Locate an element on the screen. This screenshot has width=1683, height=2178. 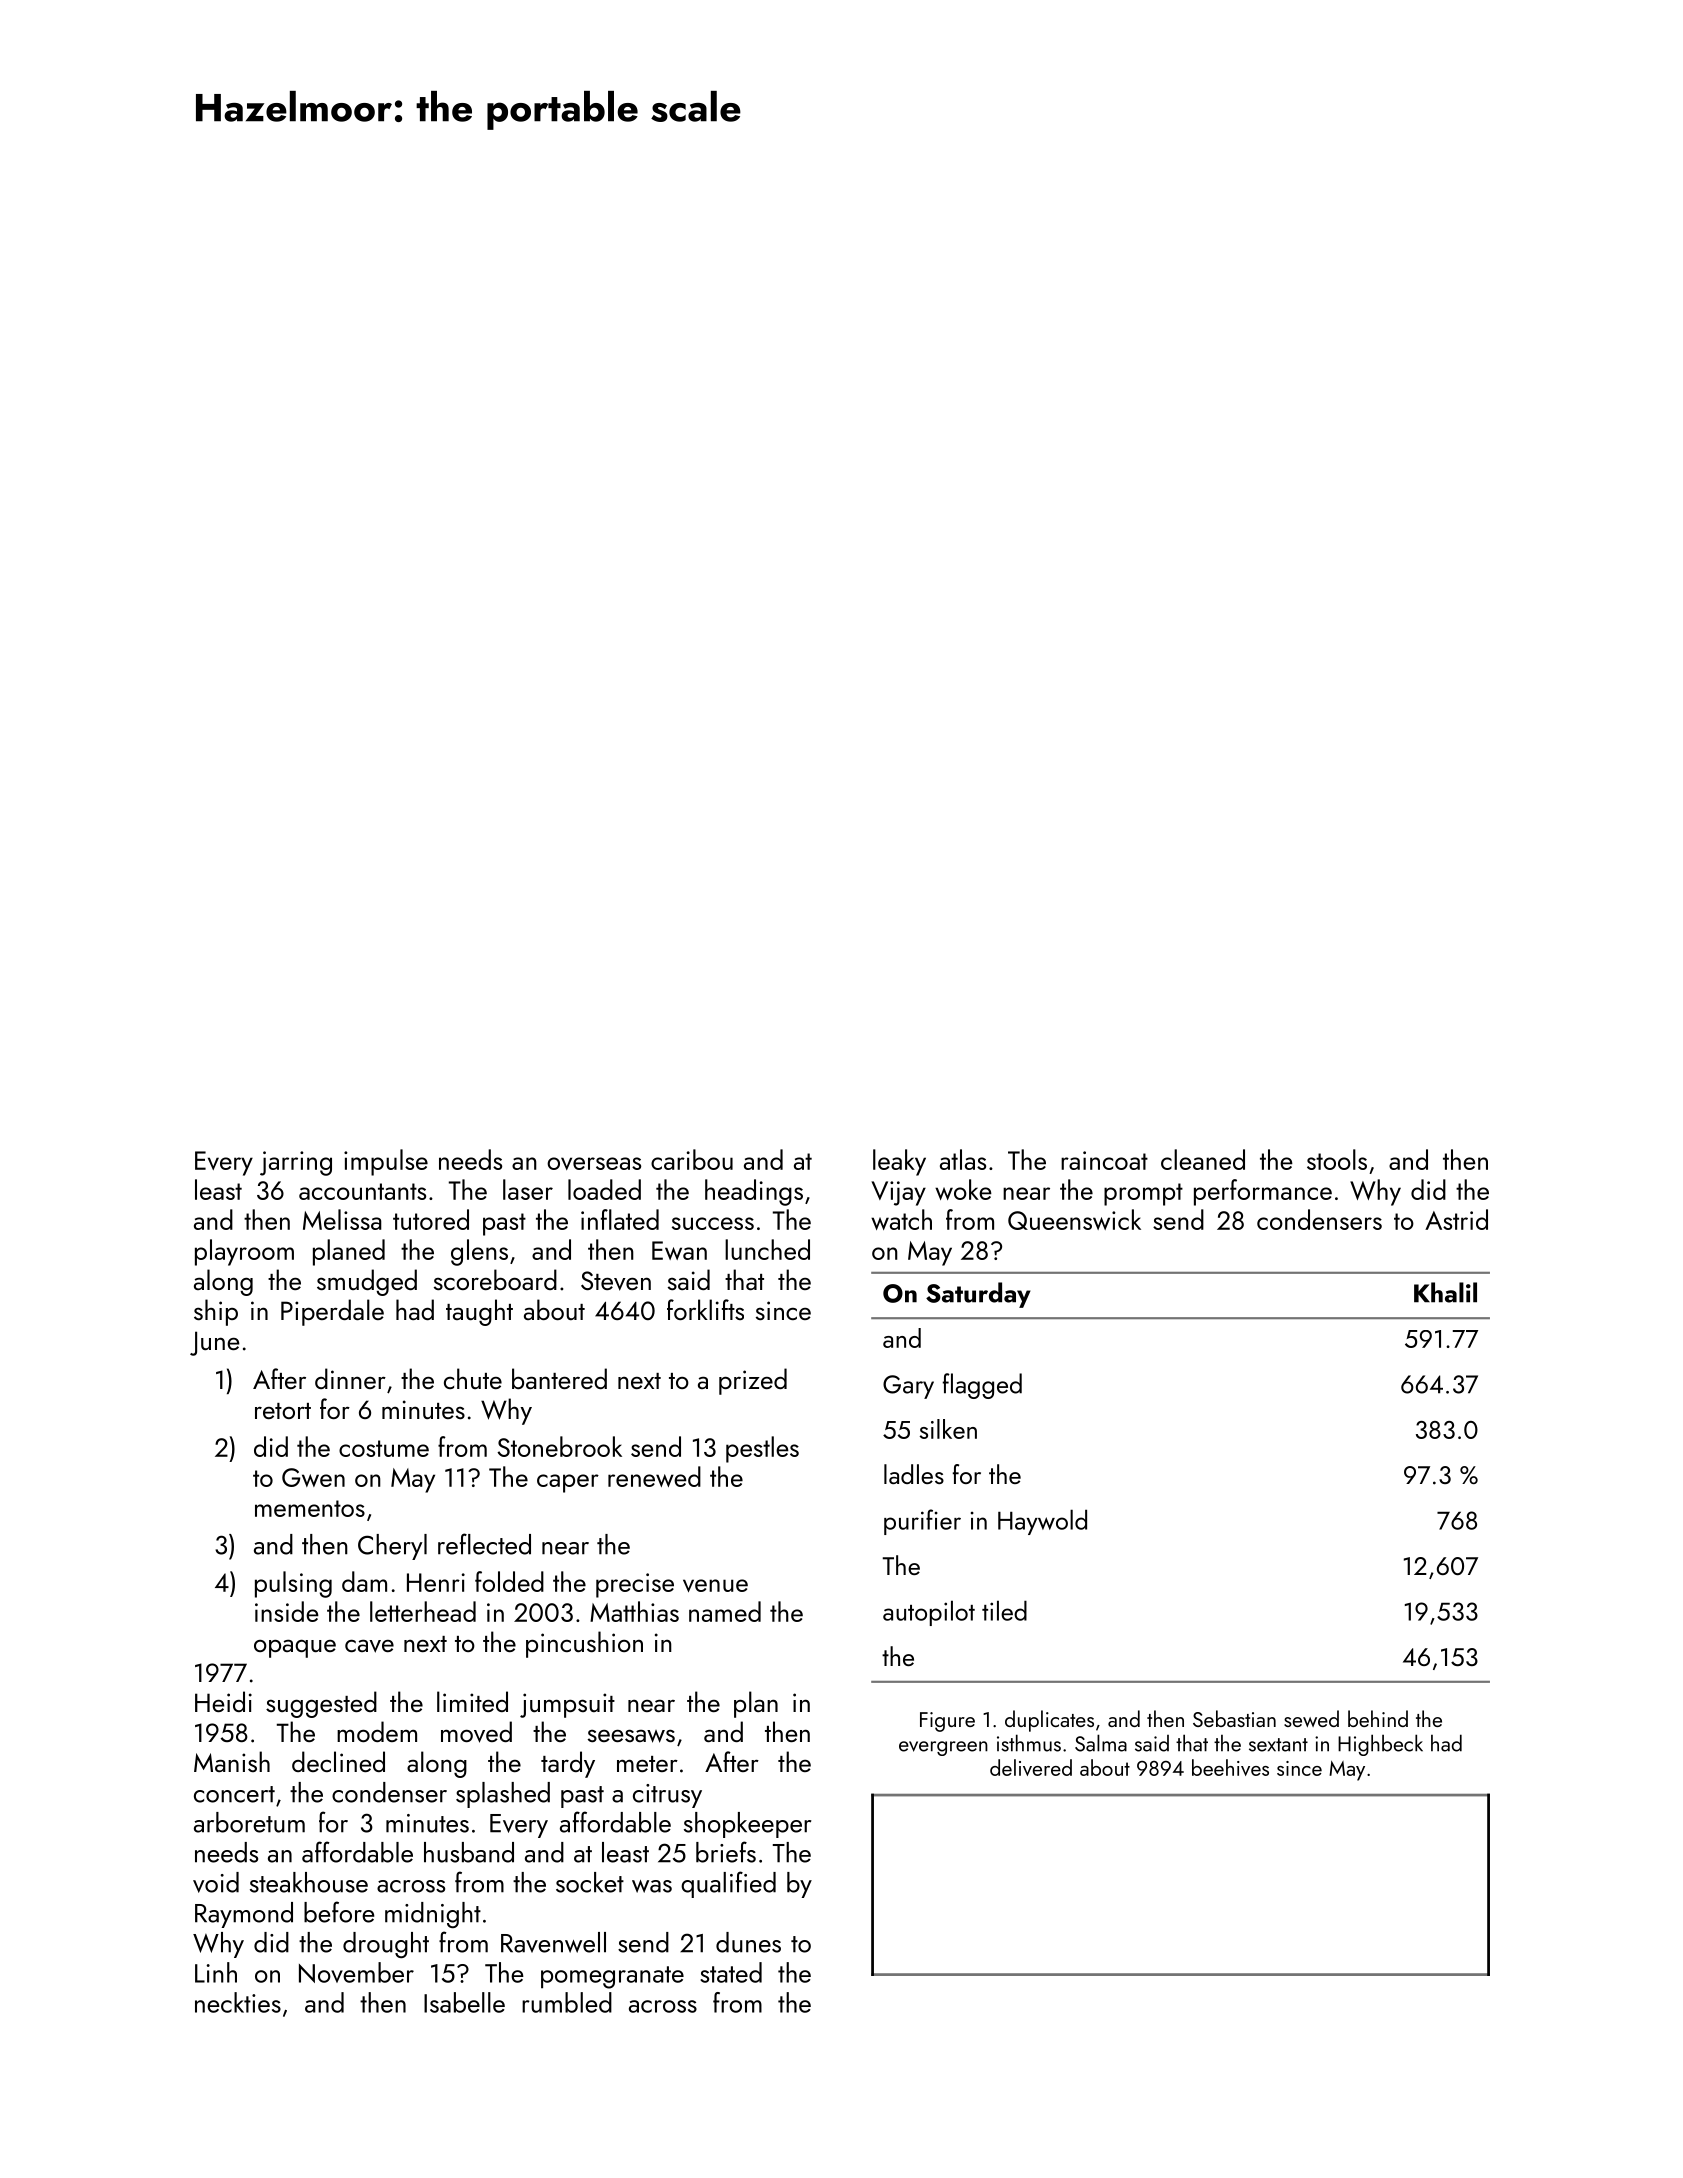
Isabelle is located at coordinates (464, 2002).
